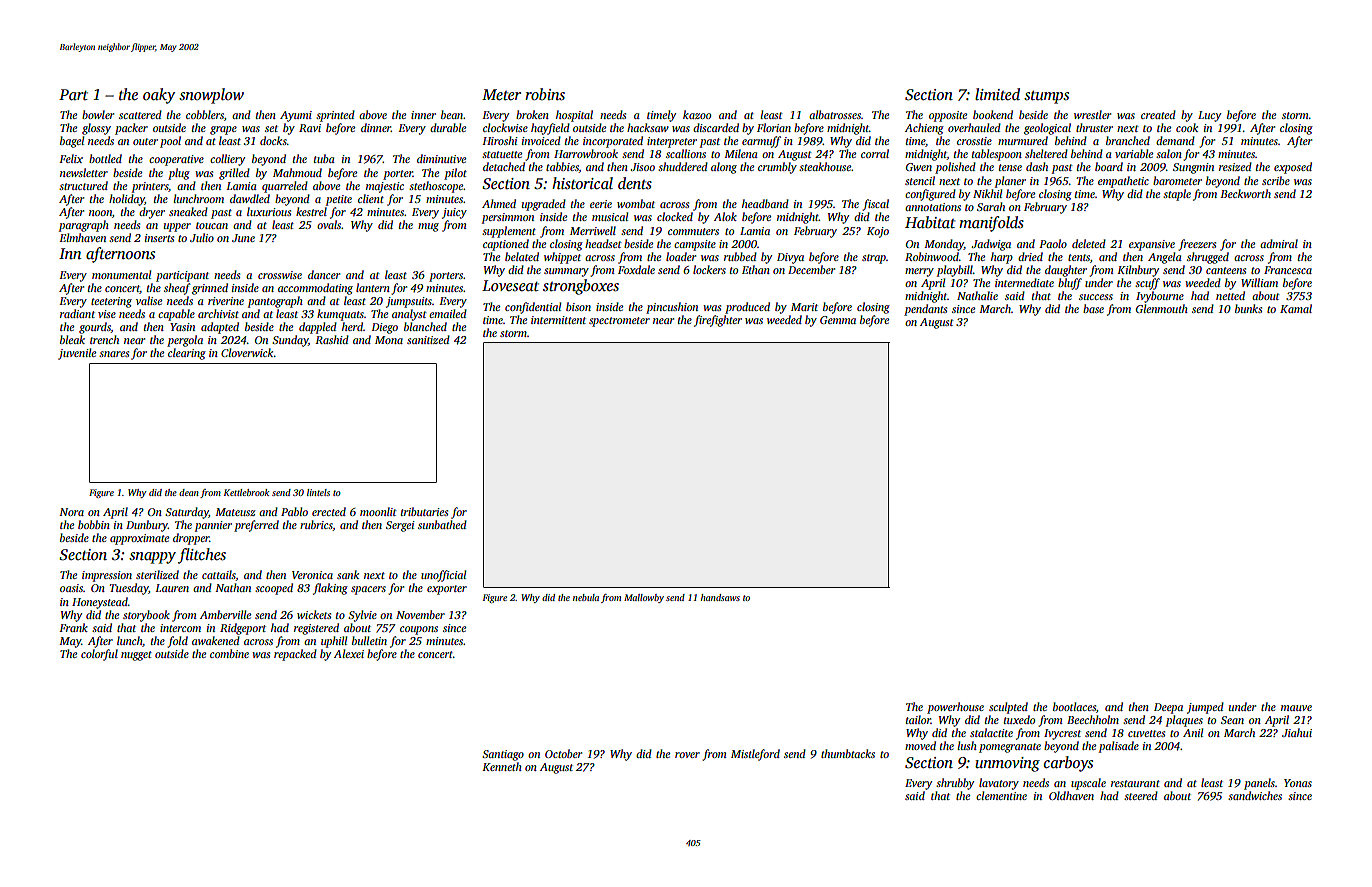 The width and height of the image is (1372, 887). Describe the element at coordinates (563, 753) in the image. I see `October` at that location.
